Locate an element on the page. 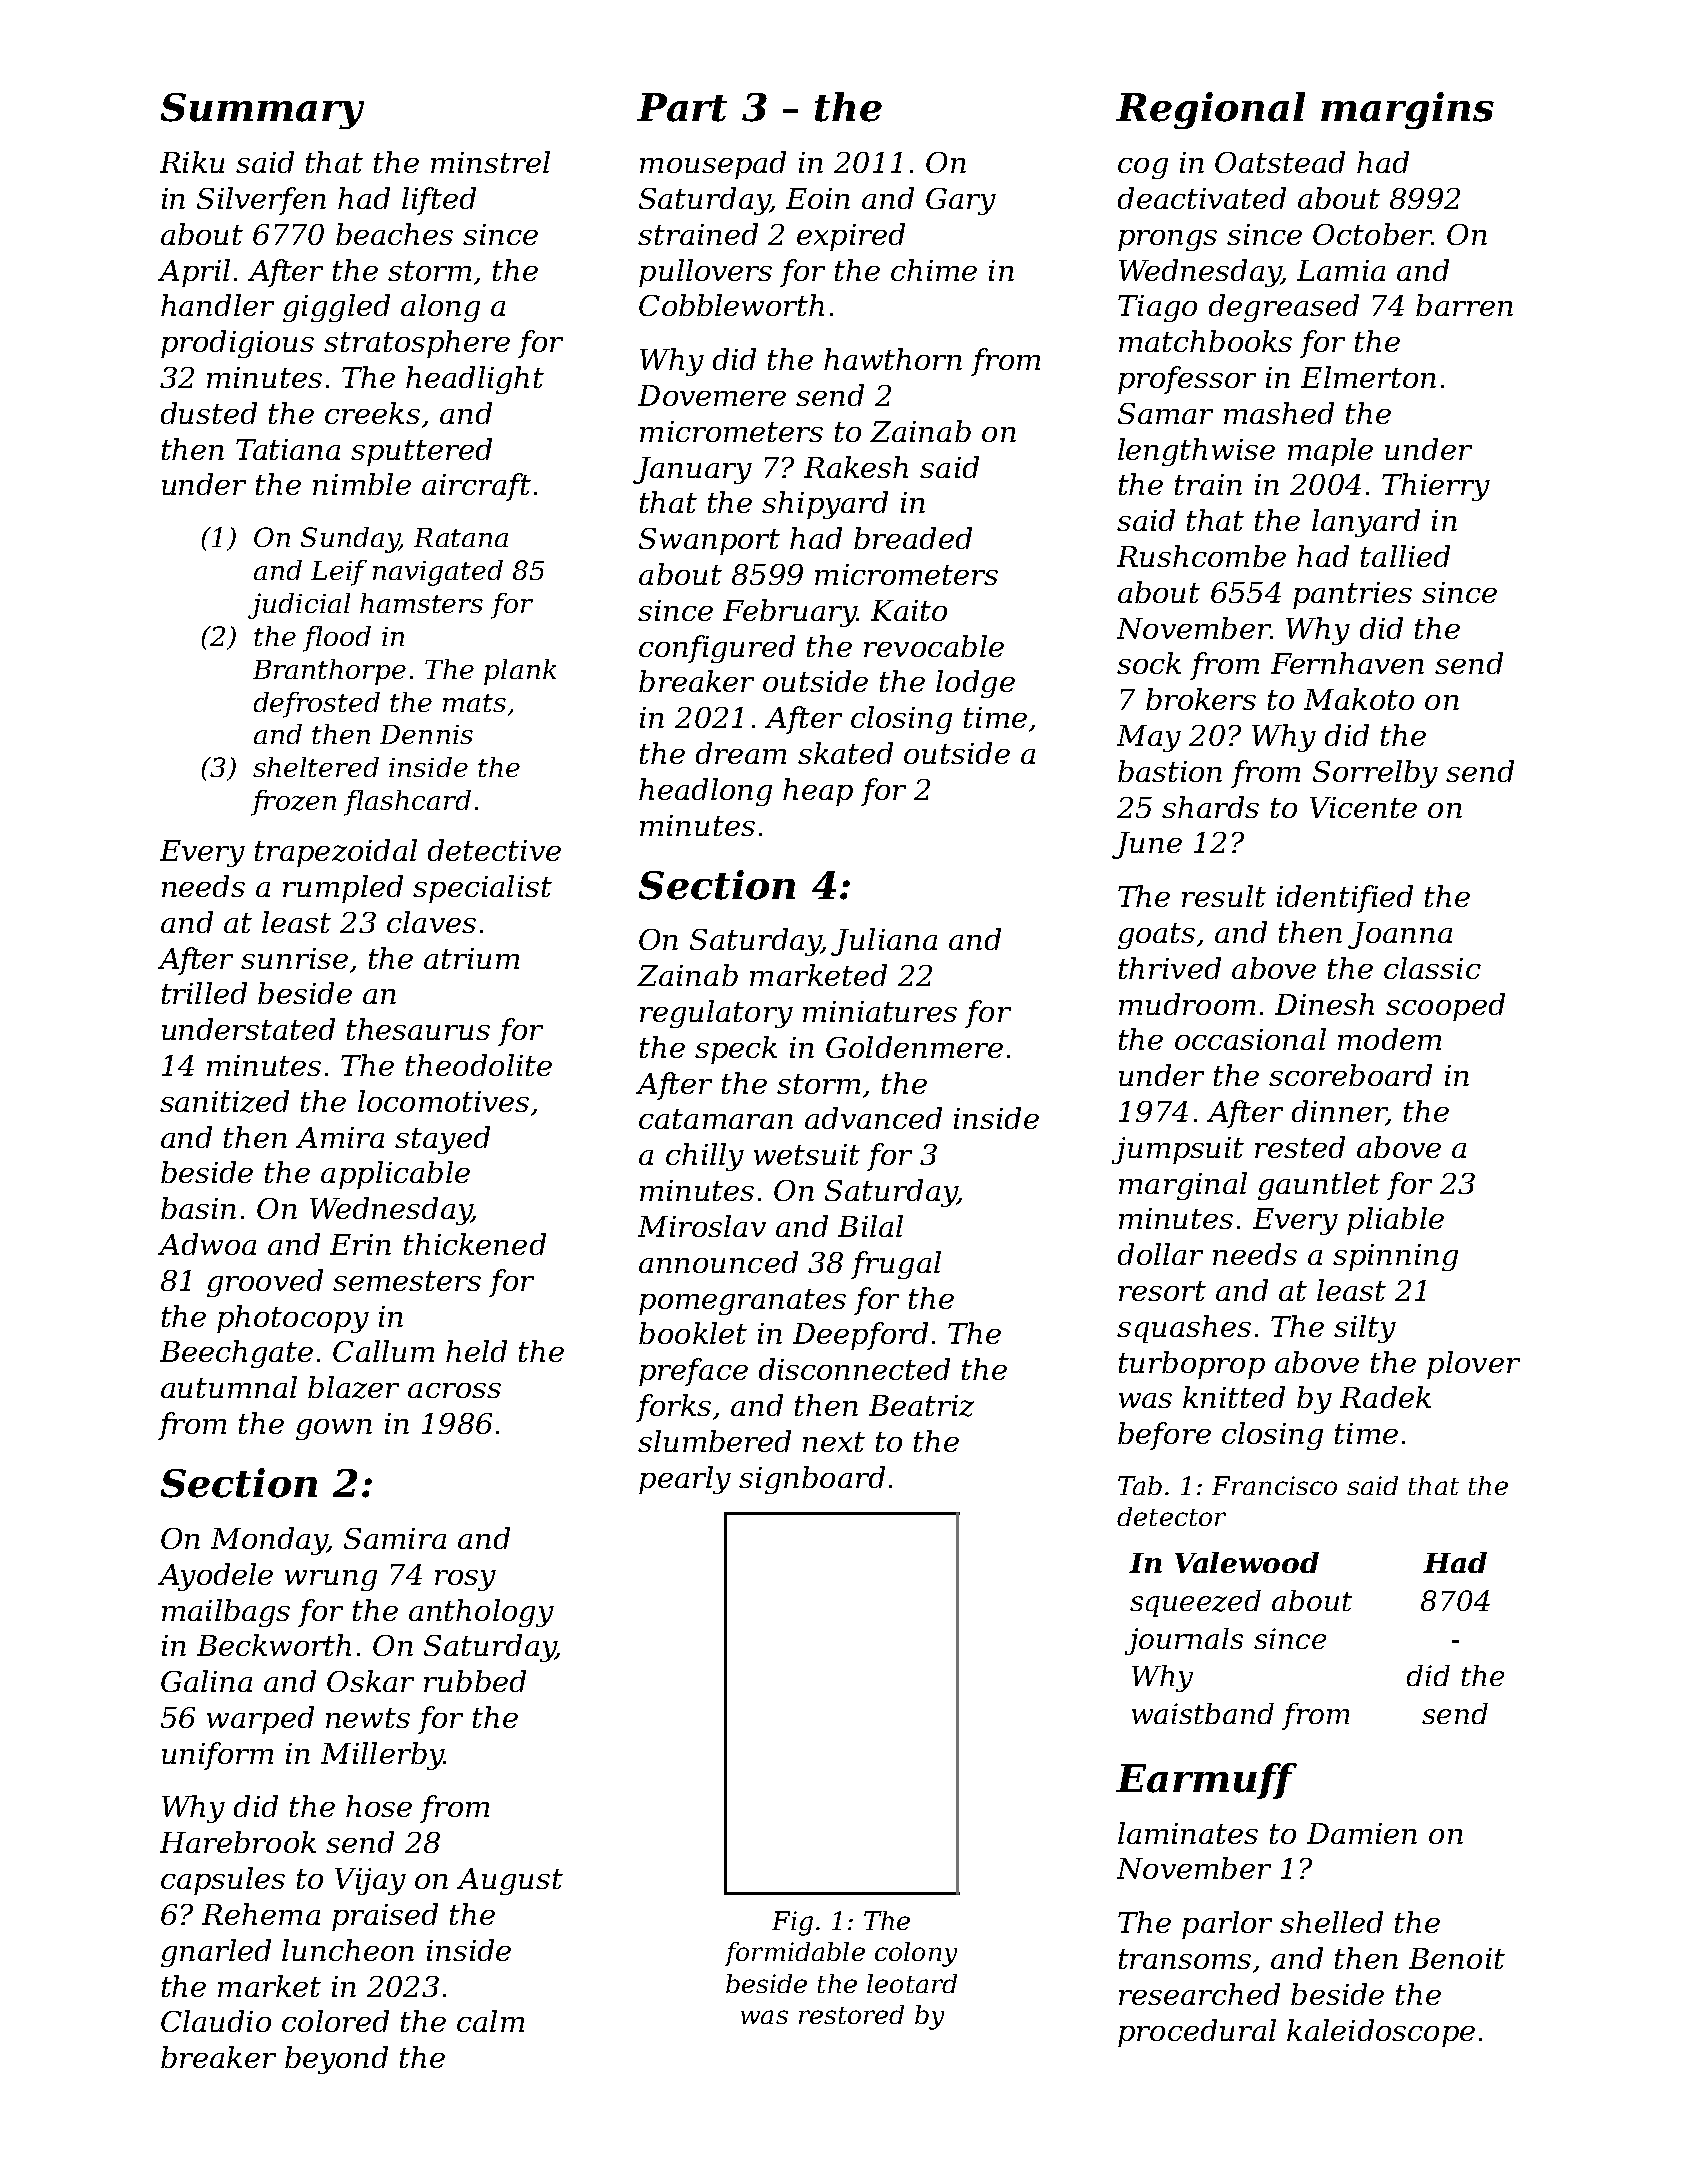  dusted is located at coordinates (209, 413).
